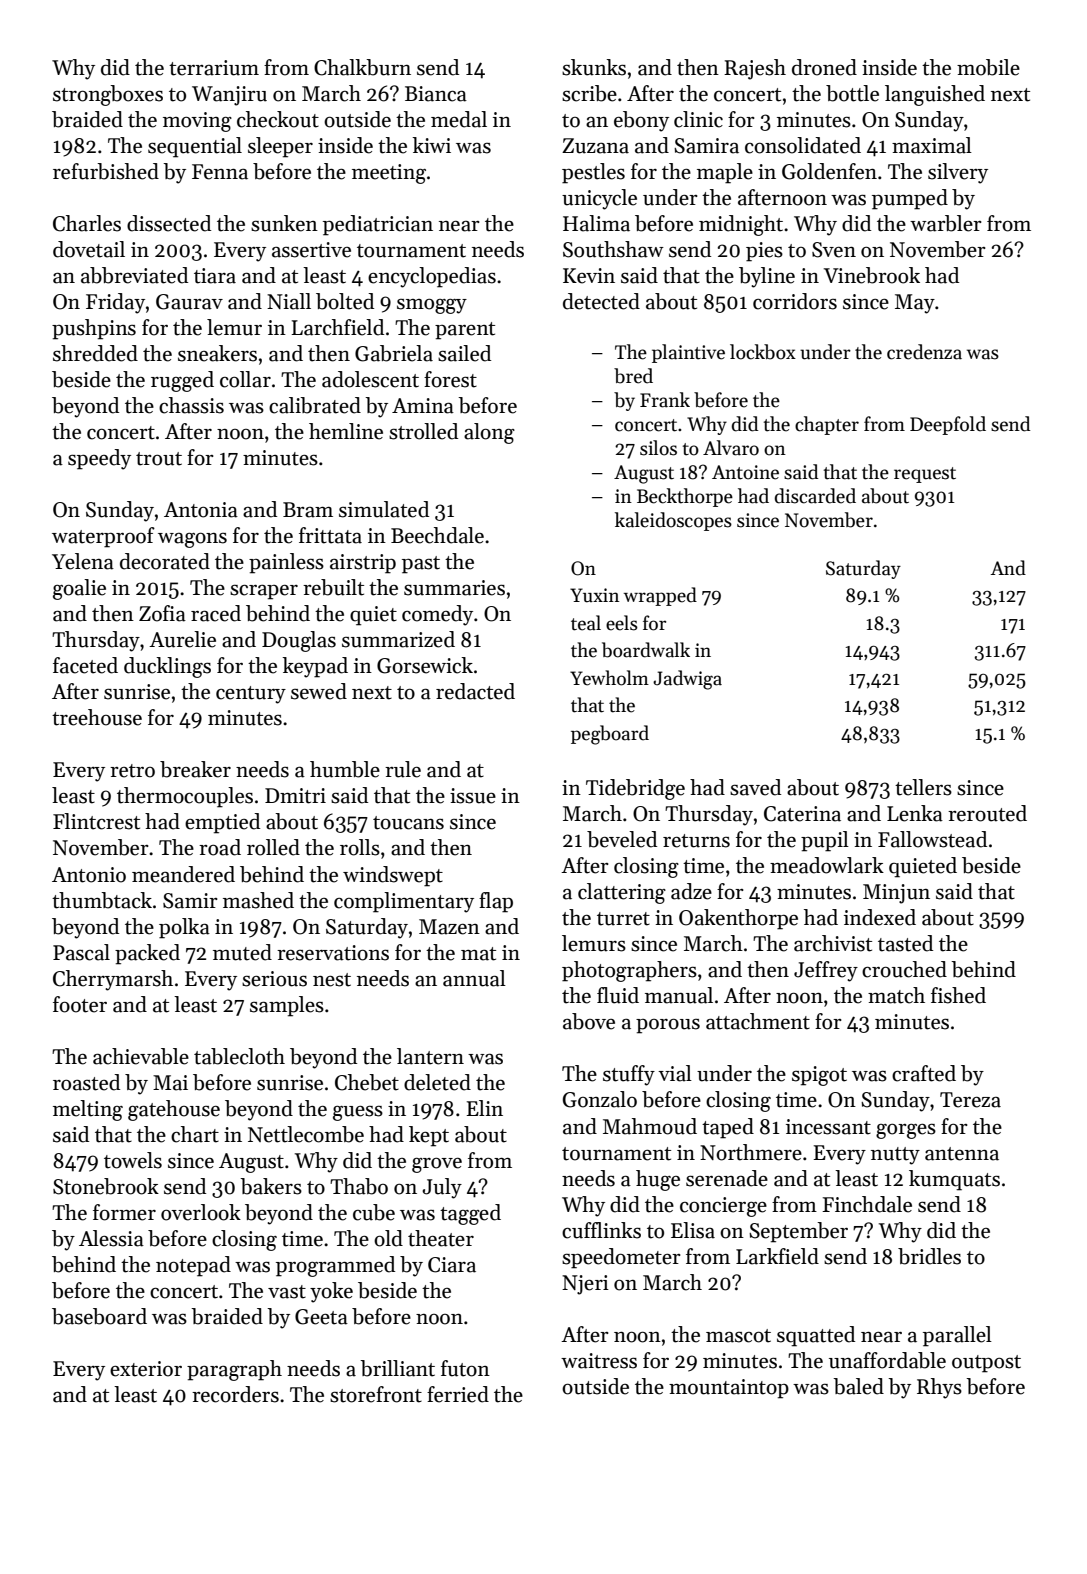 This screenshot has height=1574, width=1087. I want to click on Ciara, so click(452, 1265).
